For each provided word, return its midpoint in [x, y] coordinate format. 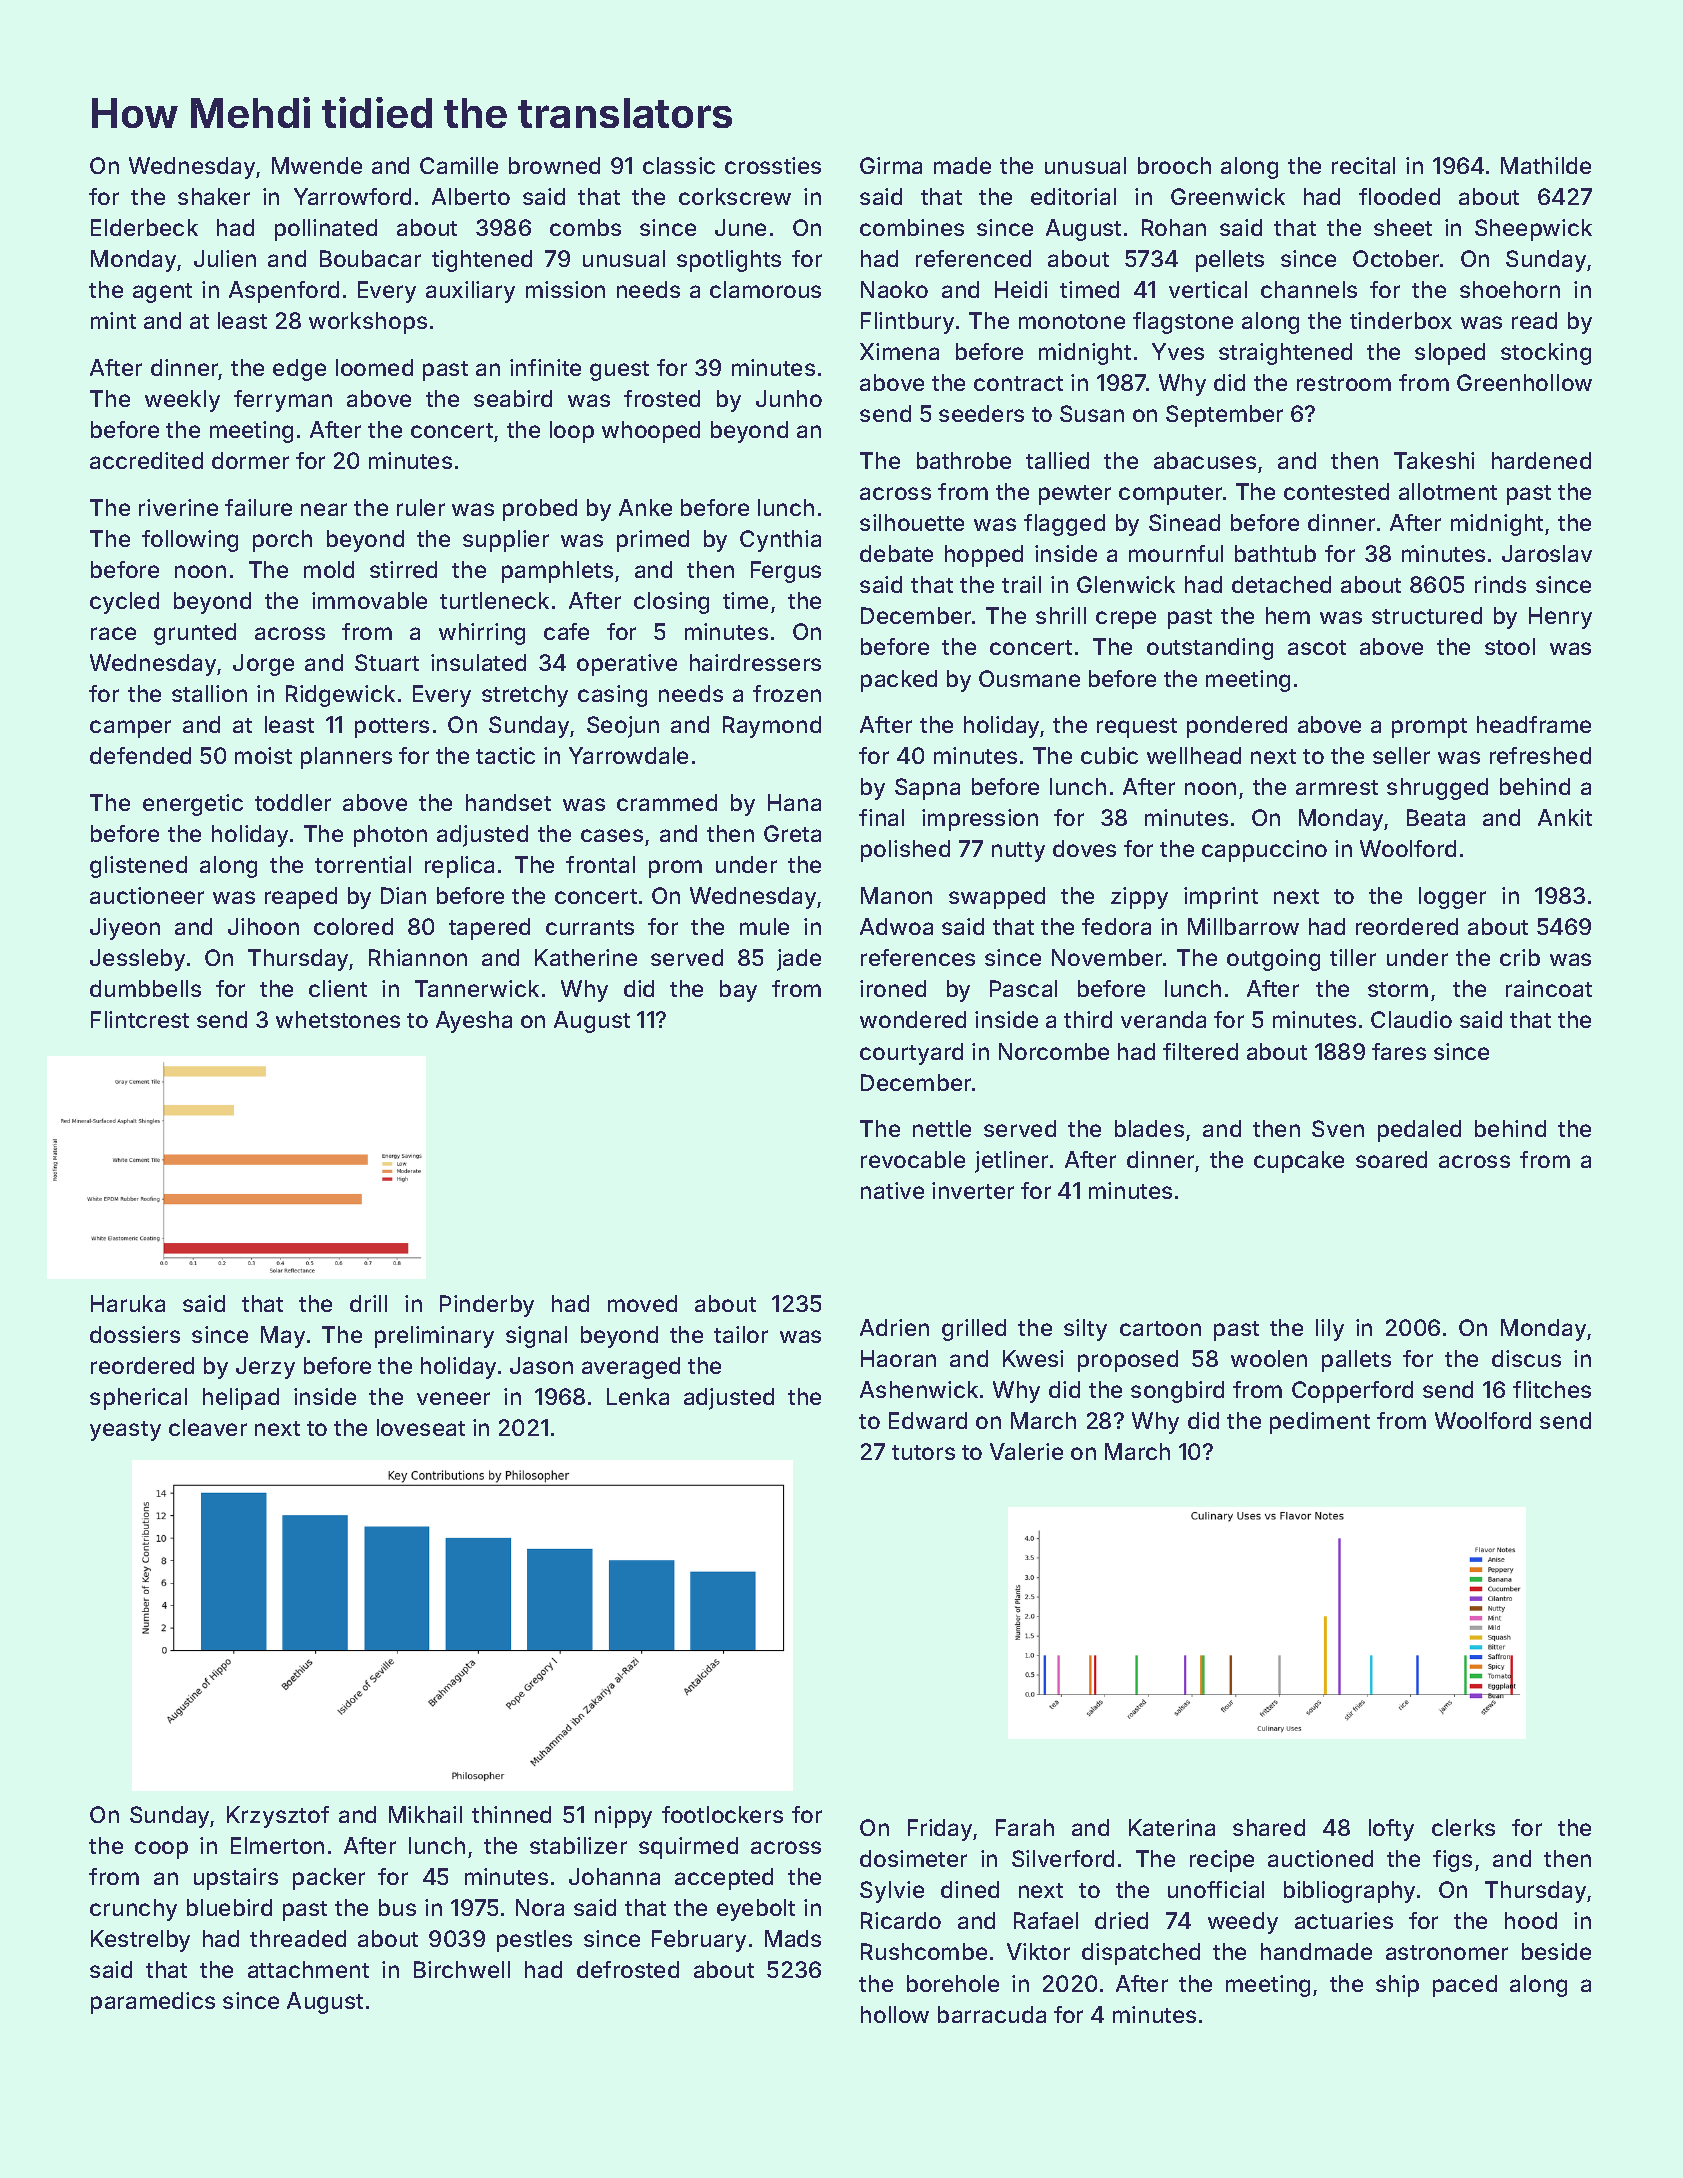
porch [282, 541]
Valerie [1026, 1451]
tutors [923, 1452]
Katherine [586, 957]
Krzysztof [278, 1817]
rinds [1500, 584]
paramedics [153, 2003]
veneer [453, 1398]
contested [1336, 491]
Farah [1025, 1827]
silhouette [912, 522]
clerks [1463, 1827]
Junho [789, 398]
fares [1399, 1051]
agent [162, 293]
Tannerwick [477, 988]
